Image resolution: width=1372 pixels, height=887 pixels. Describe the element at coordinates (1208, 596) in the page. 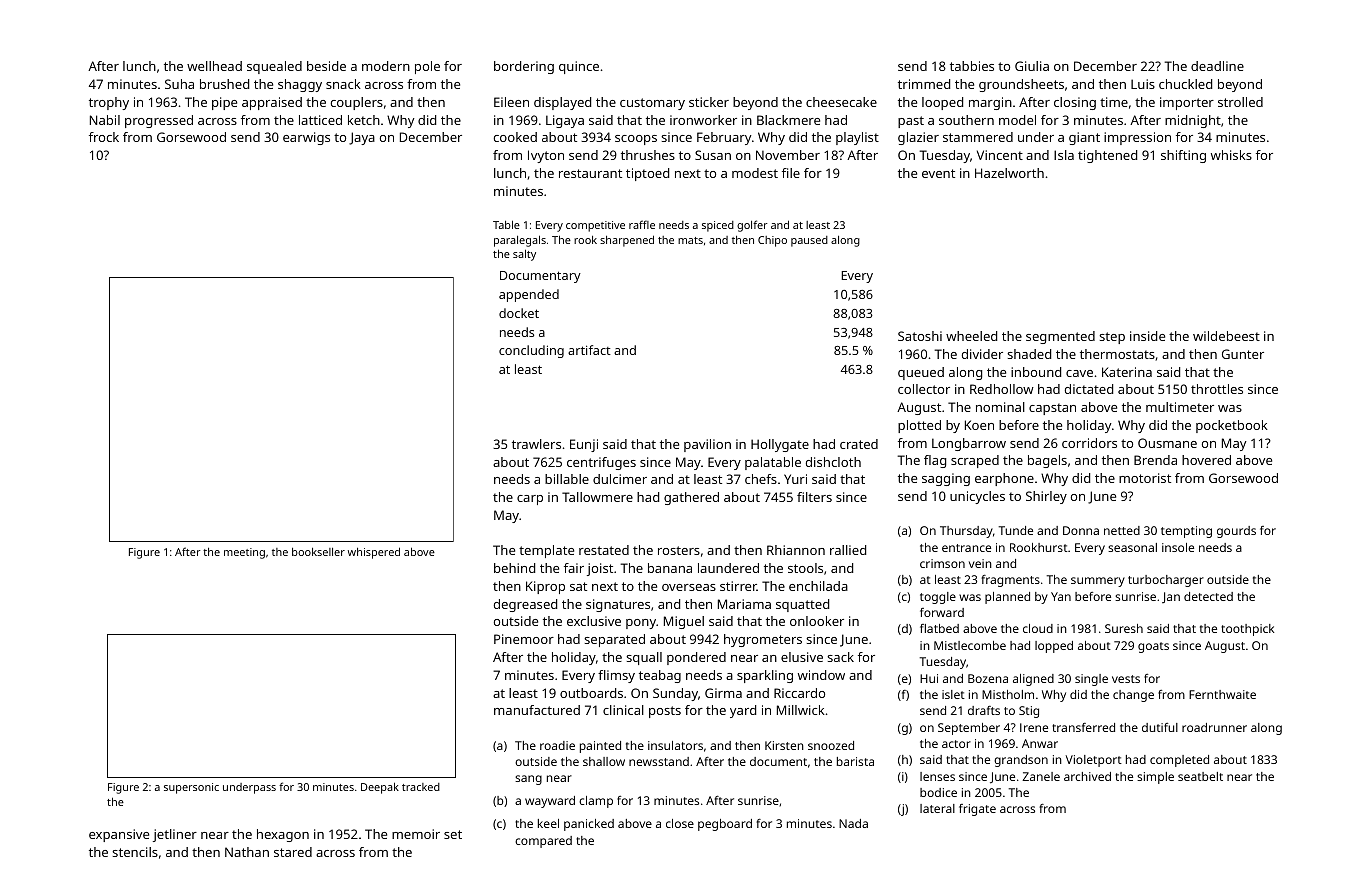

I see `detected` at that location.
